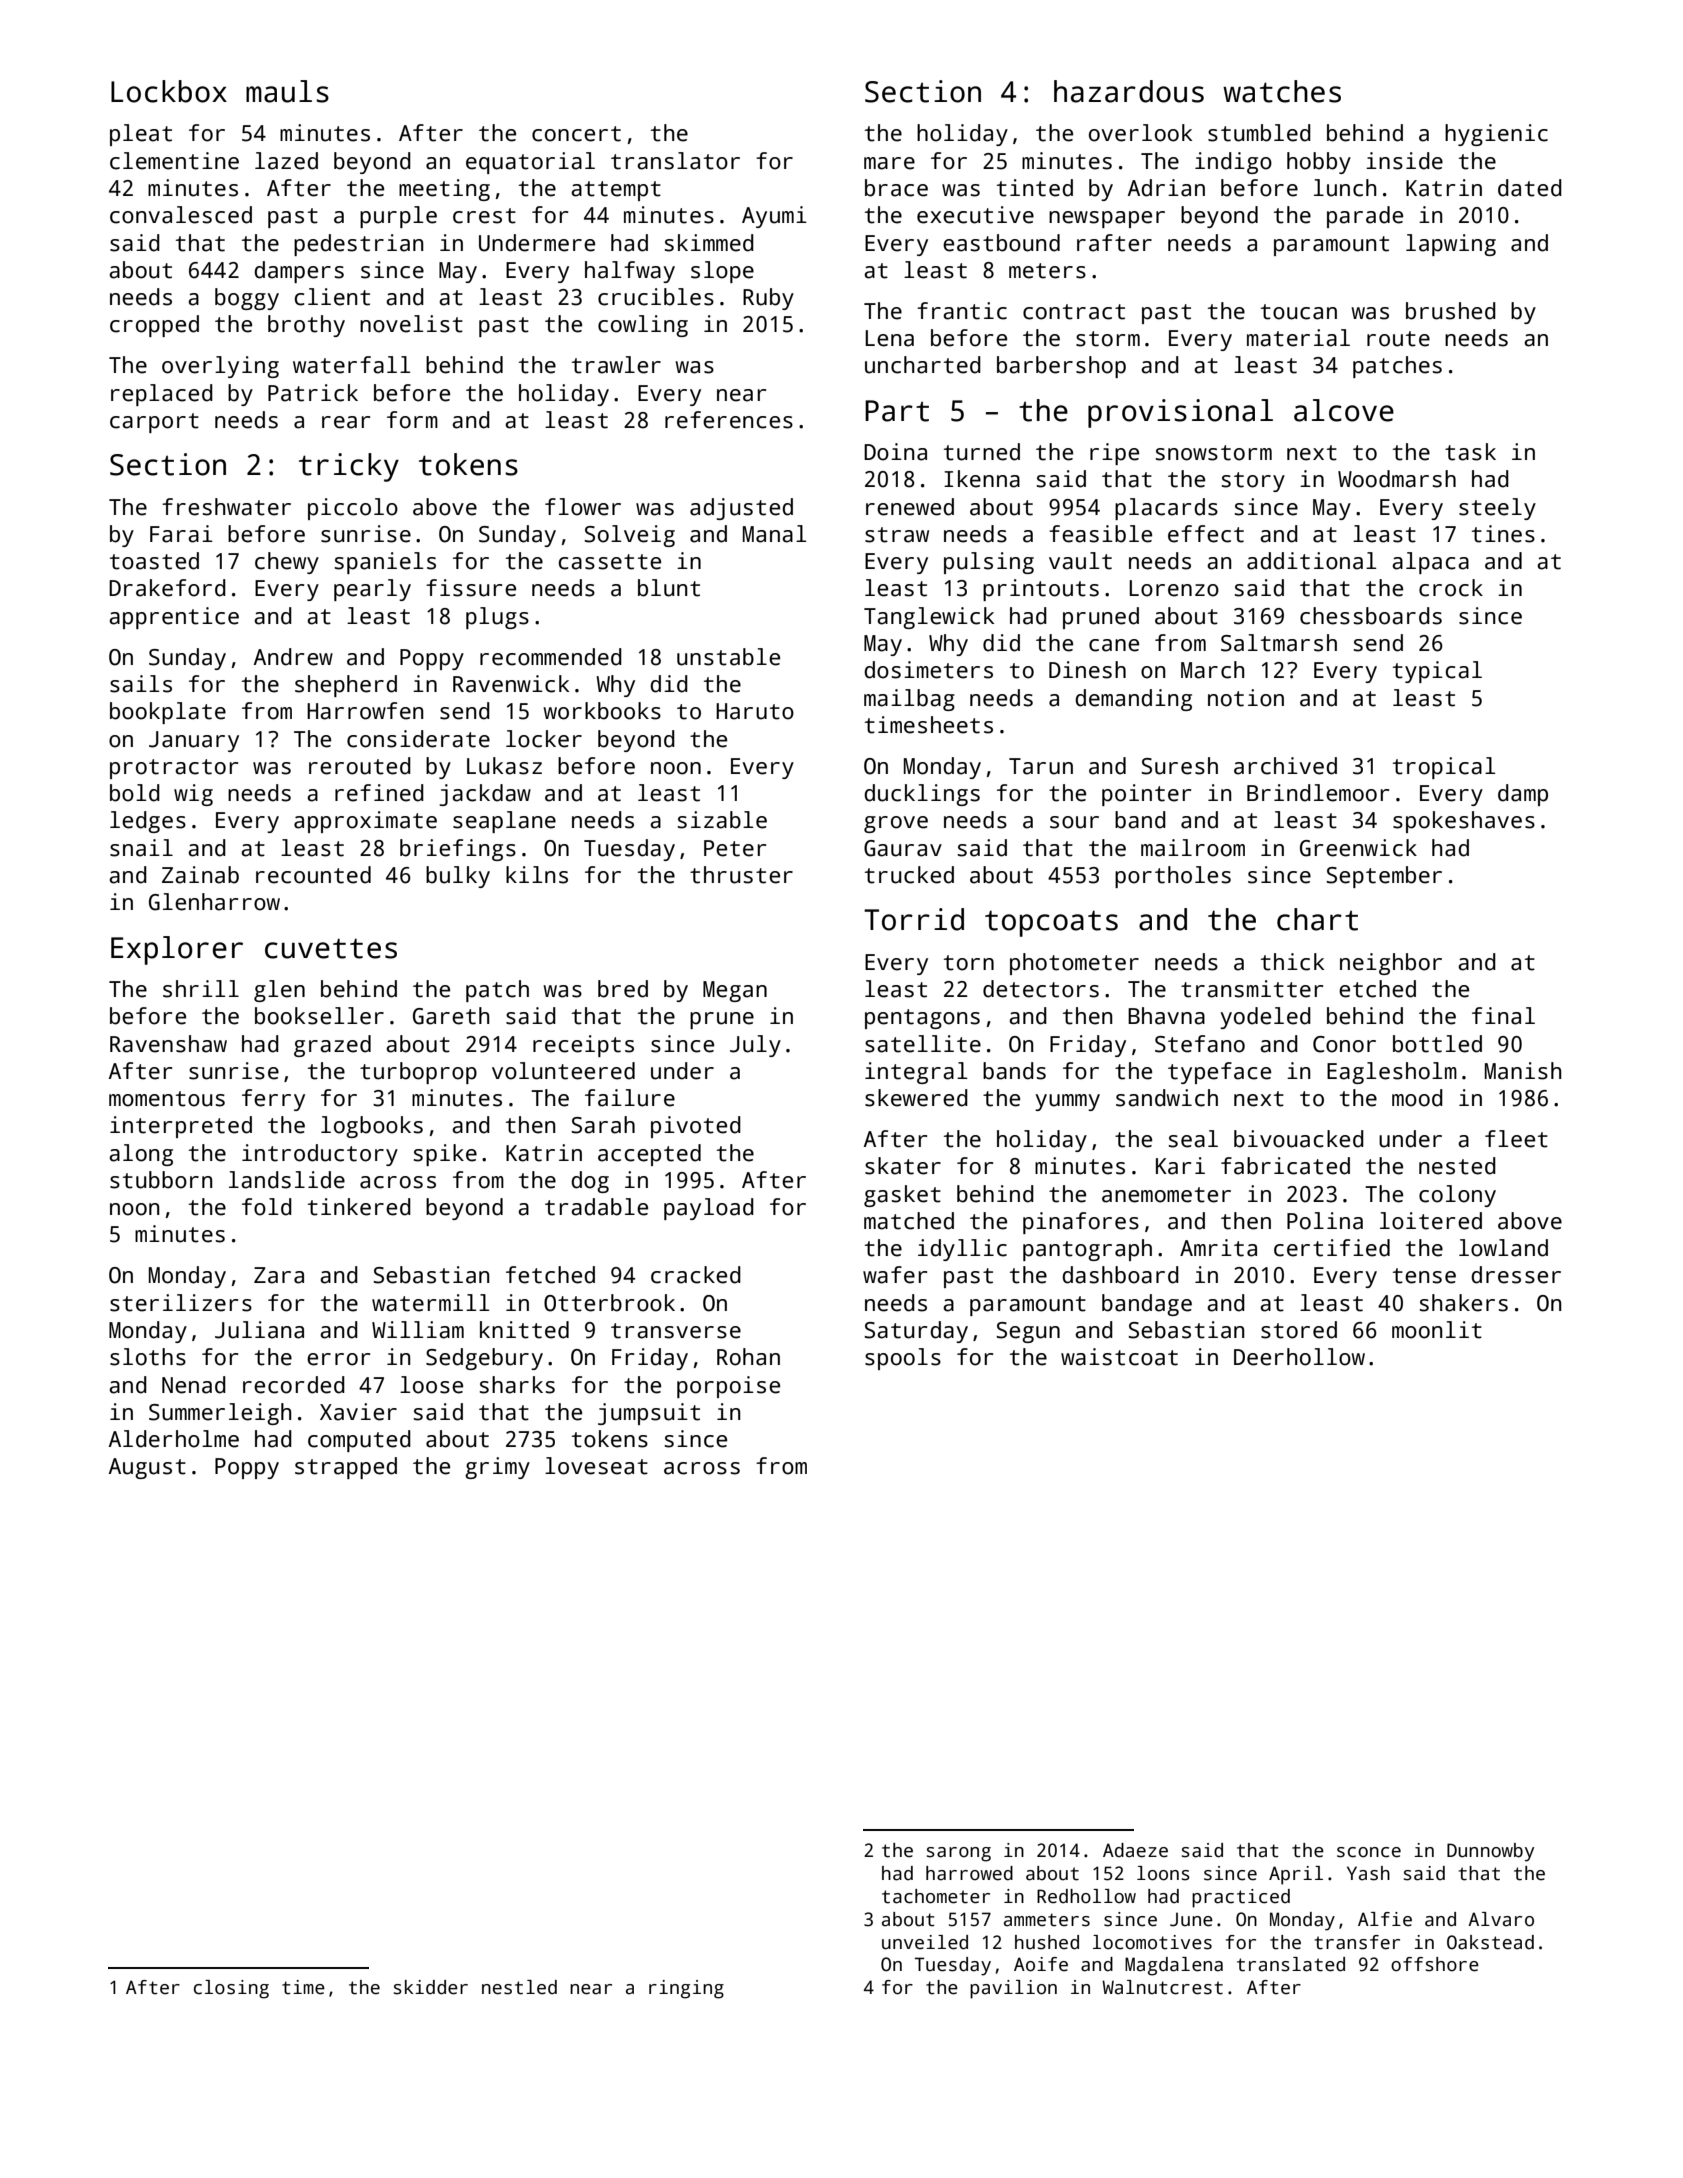 The image size is (1683, 2178). Describe the element at coordinates (169, 91) in the page. I see `Lockbox` at that location.
